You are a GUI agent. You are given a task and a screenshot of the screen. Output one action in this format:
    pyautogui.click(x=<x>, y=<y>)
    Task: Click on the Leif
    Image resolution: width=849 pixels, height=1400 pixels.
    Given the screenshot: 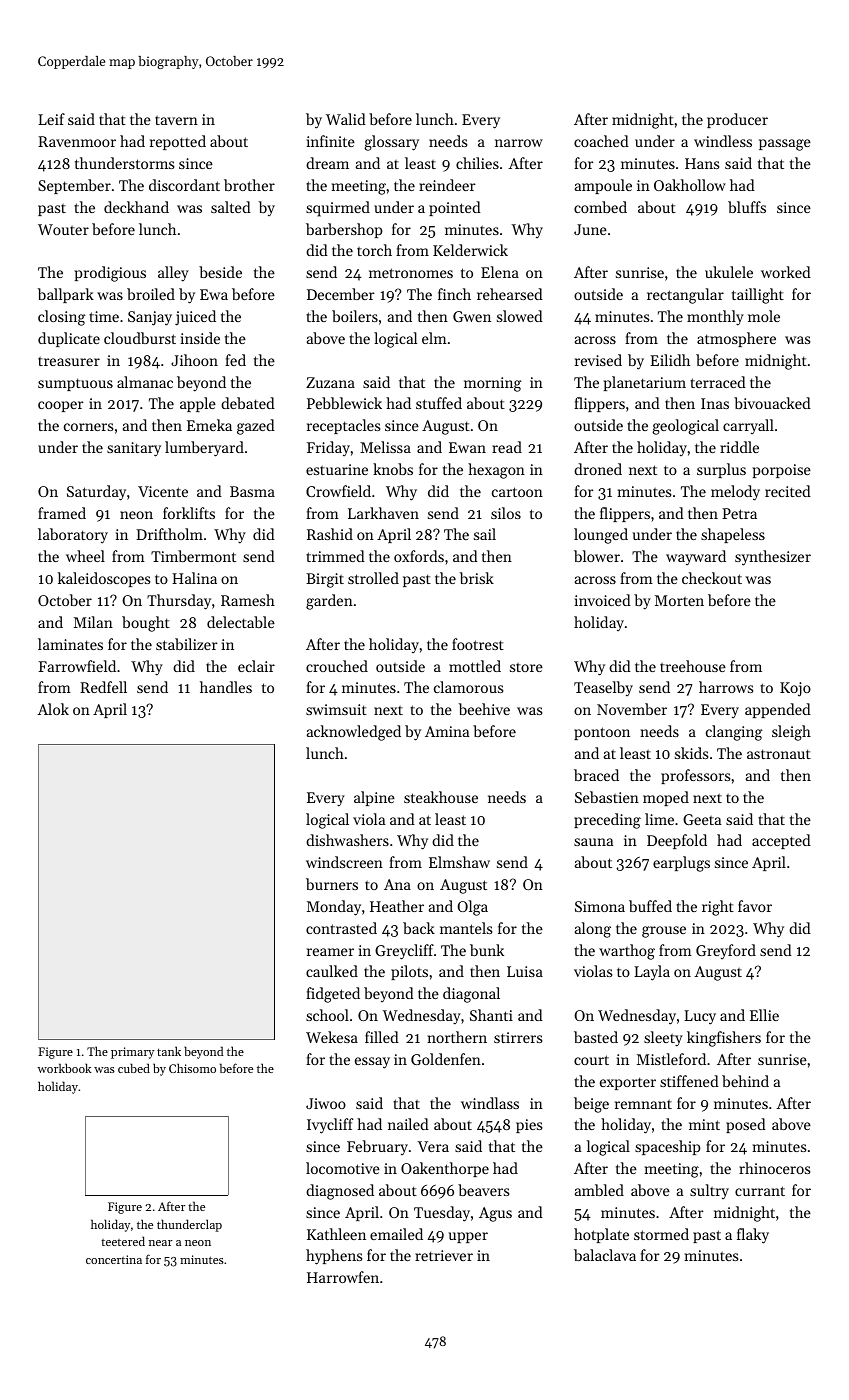 What is the action you would take?
    pyautogui.click(x=51, y=119)
